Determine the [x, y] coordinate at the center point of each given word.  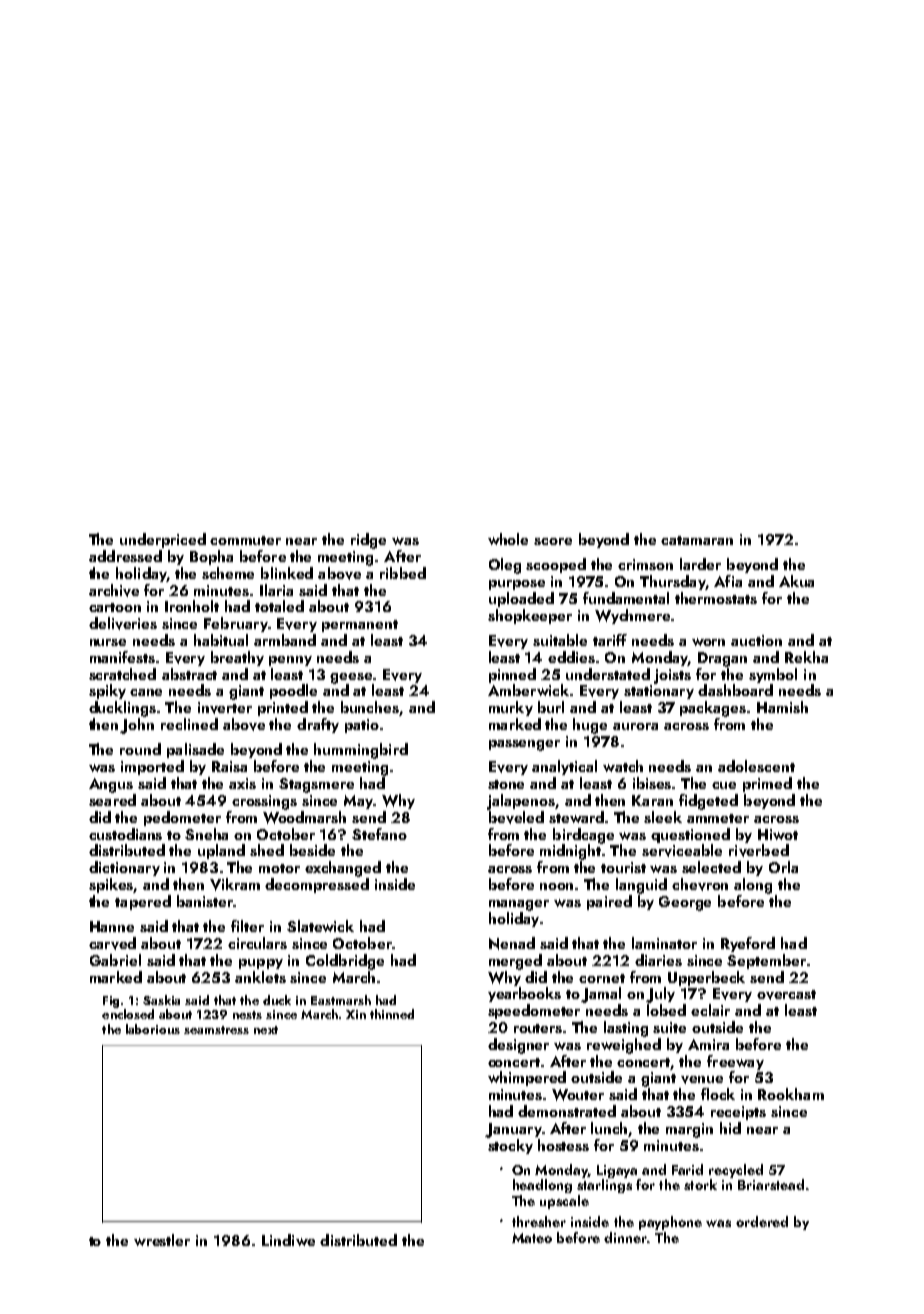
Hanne [112, 926]
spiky [107, 691]
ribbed [403, 573]
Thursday [672, 582]
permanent [360, 626]
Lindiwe [288, 1240]
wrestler [162, 1240]
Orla [783, 867]
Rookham [791, 1094]
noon [556, 886]
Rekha [806, 657]
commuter [245, 540]
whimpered [527, 1078]
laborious [153, 1029]
